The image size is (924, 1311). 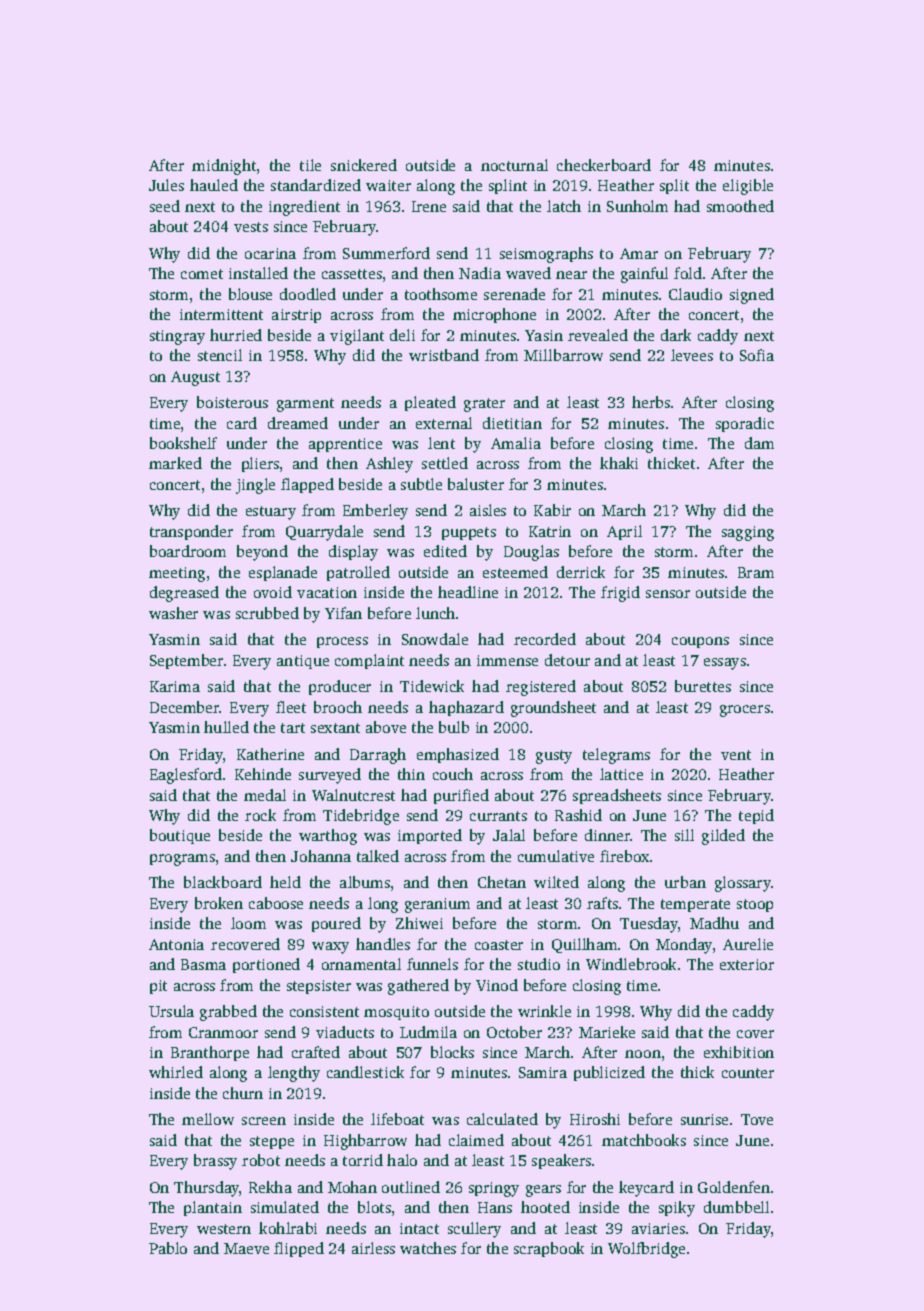 I want to click on Sofia, so click(x=757, y=355).
